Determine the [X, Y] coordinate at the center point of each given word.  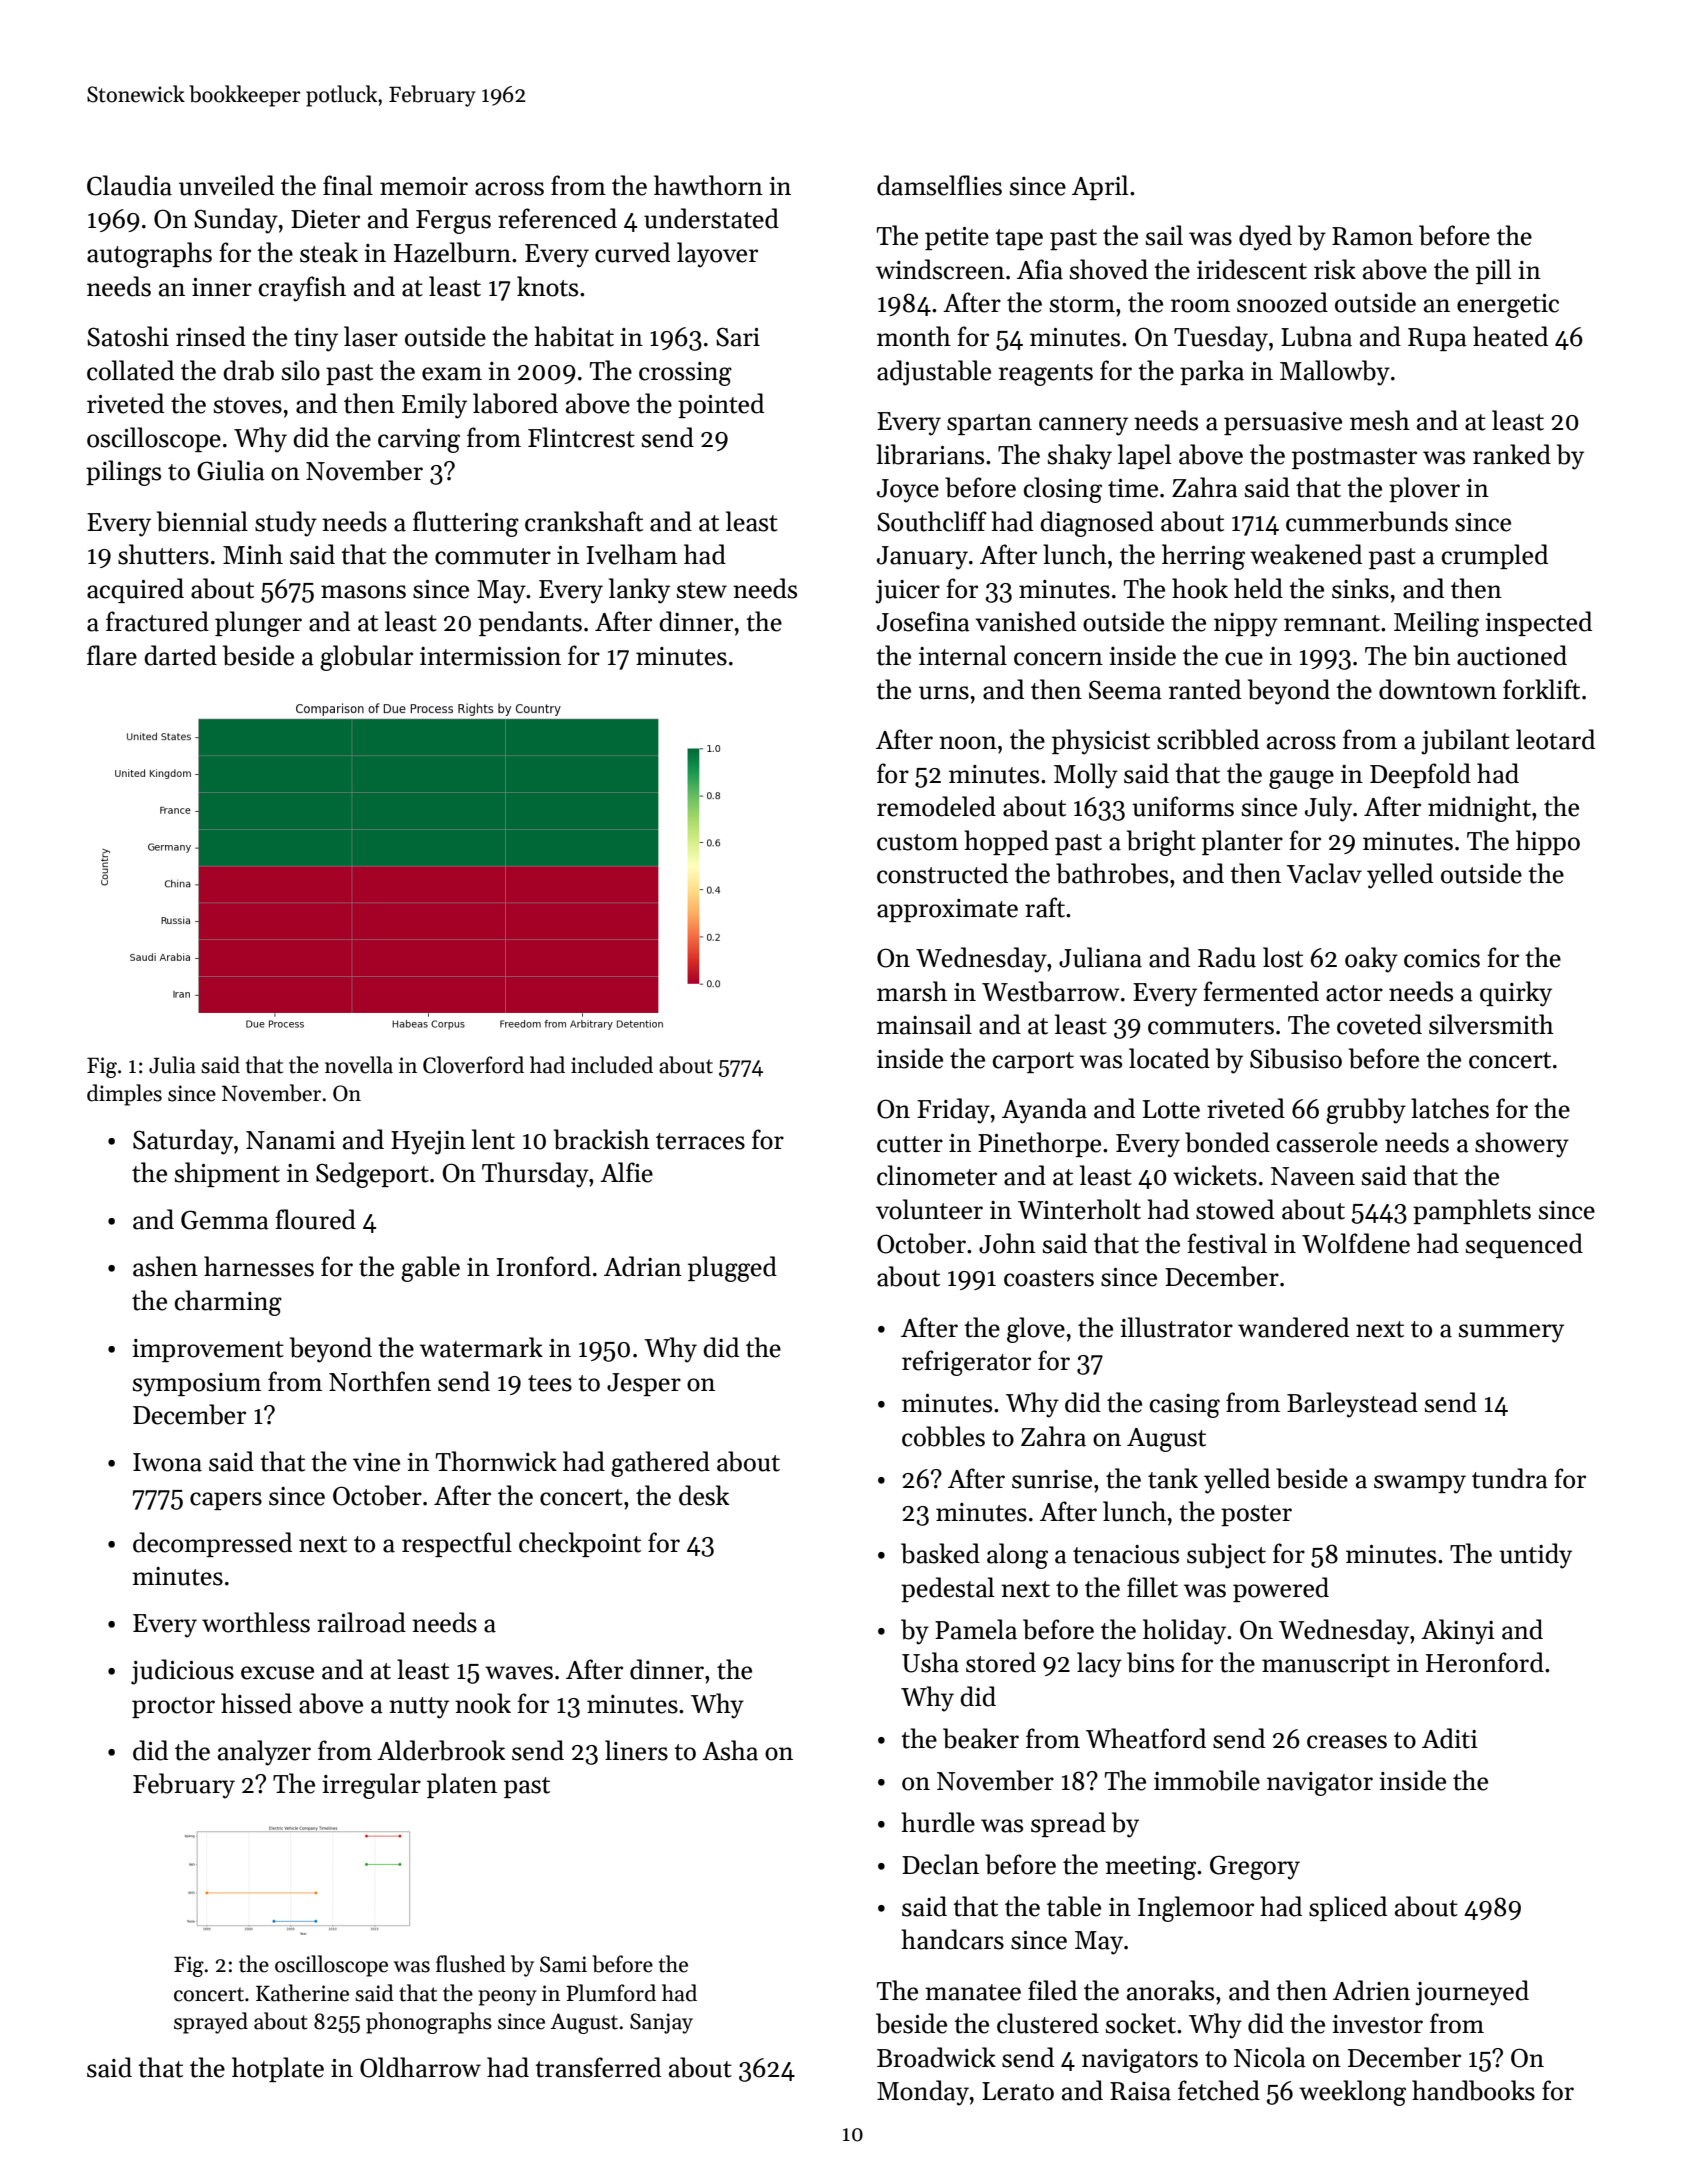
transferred [598, 2067]
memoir [424, 186]
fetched [1219, 2090]
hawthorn [708, 185]
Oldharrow [420, 2067]
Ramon [1372, 236]
